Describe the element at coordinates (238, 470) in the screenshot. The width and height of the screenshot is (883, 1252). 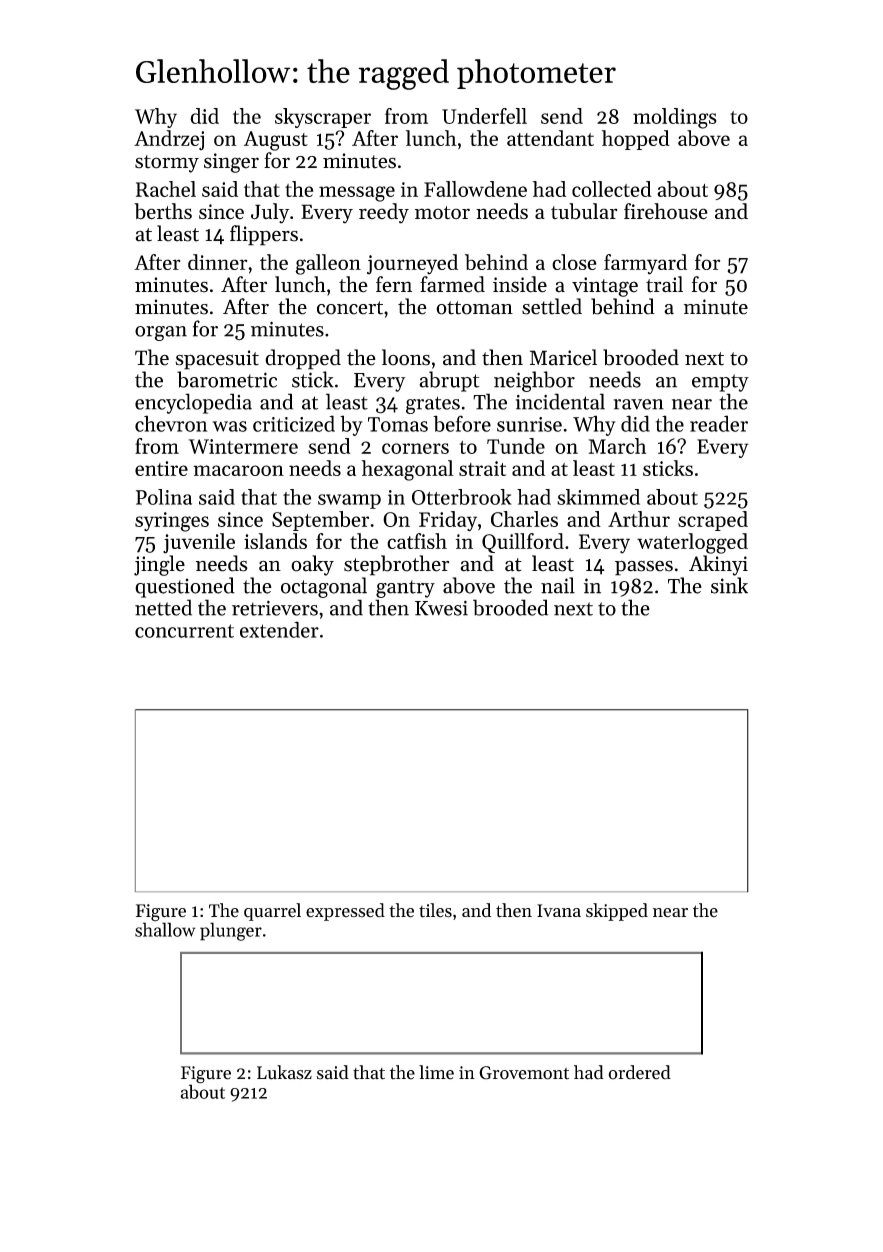
I see `macaroon` at that location.
